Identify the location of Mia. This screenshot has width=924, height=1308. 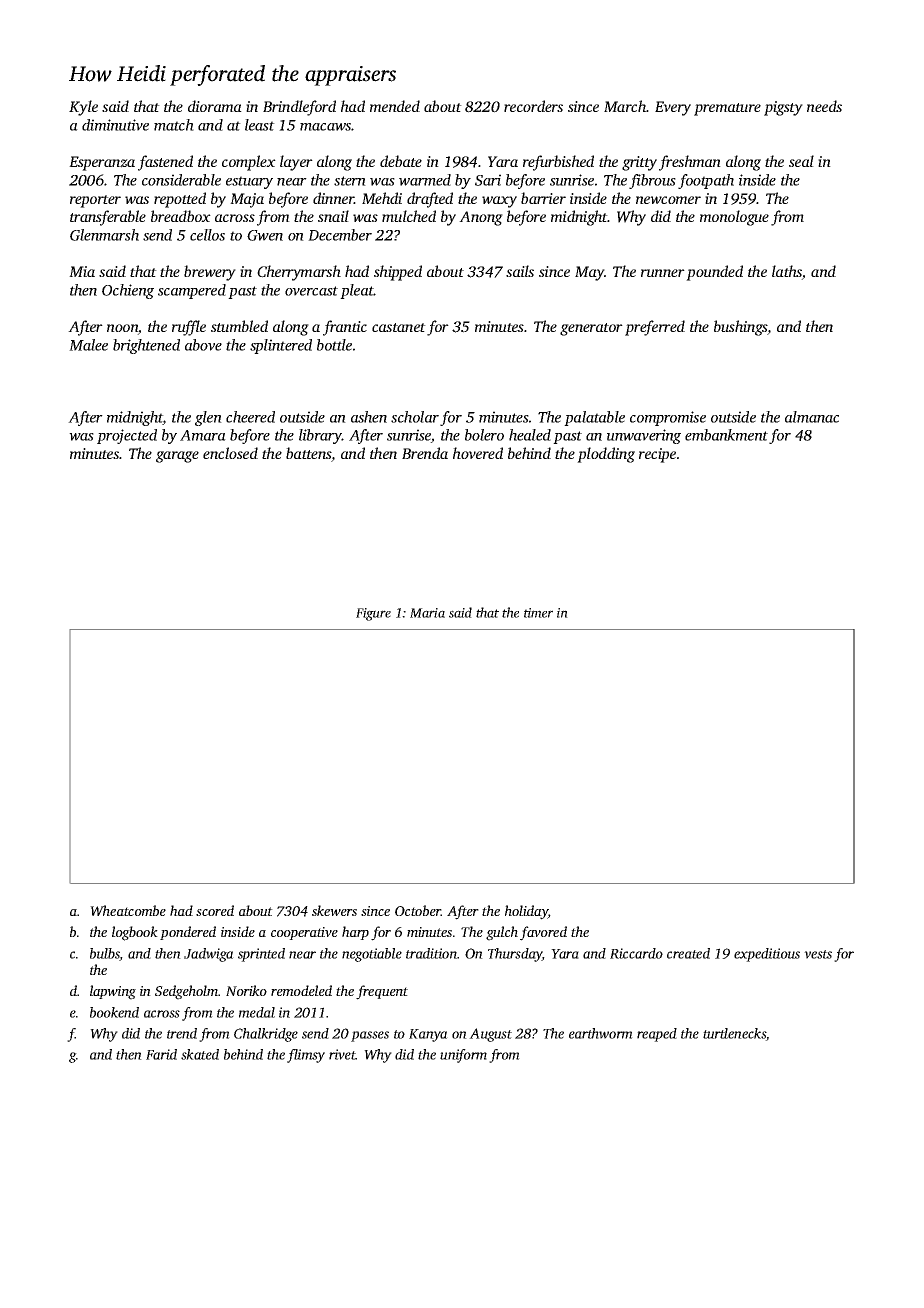
(82, 271).
